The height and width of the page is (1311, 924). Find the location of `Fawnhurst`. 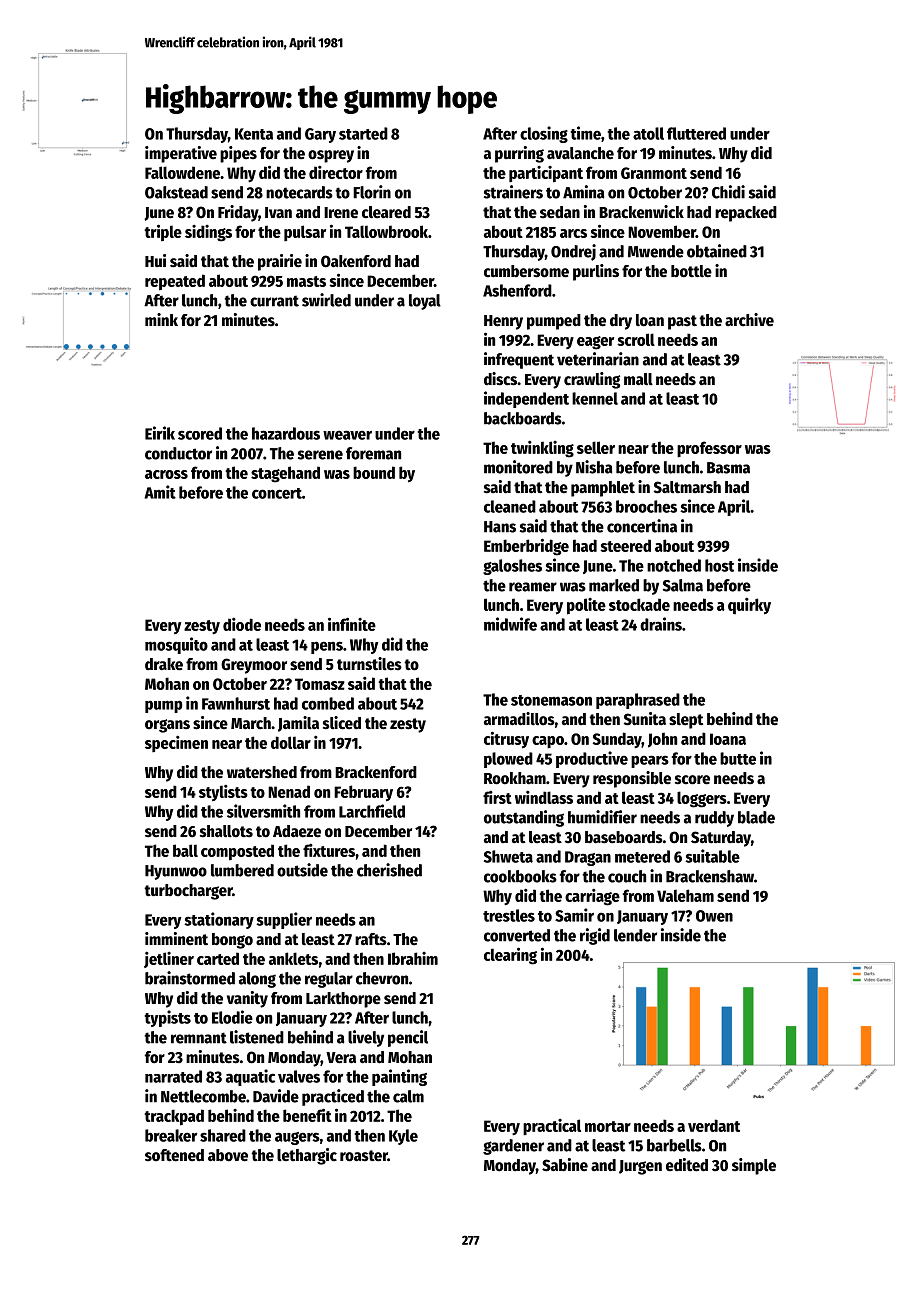

Fawnhurst is located at coordinates (236, 703).
